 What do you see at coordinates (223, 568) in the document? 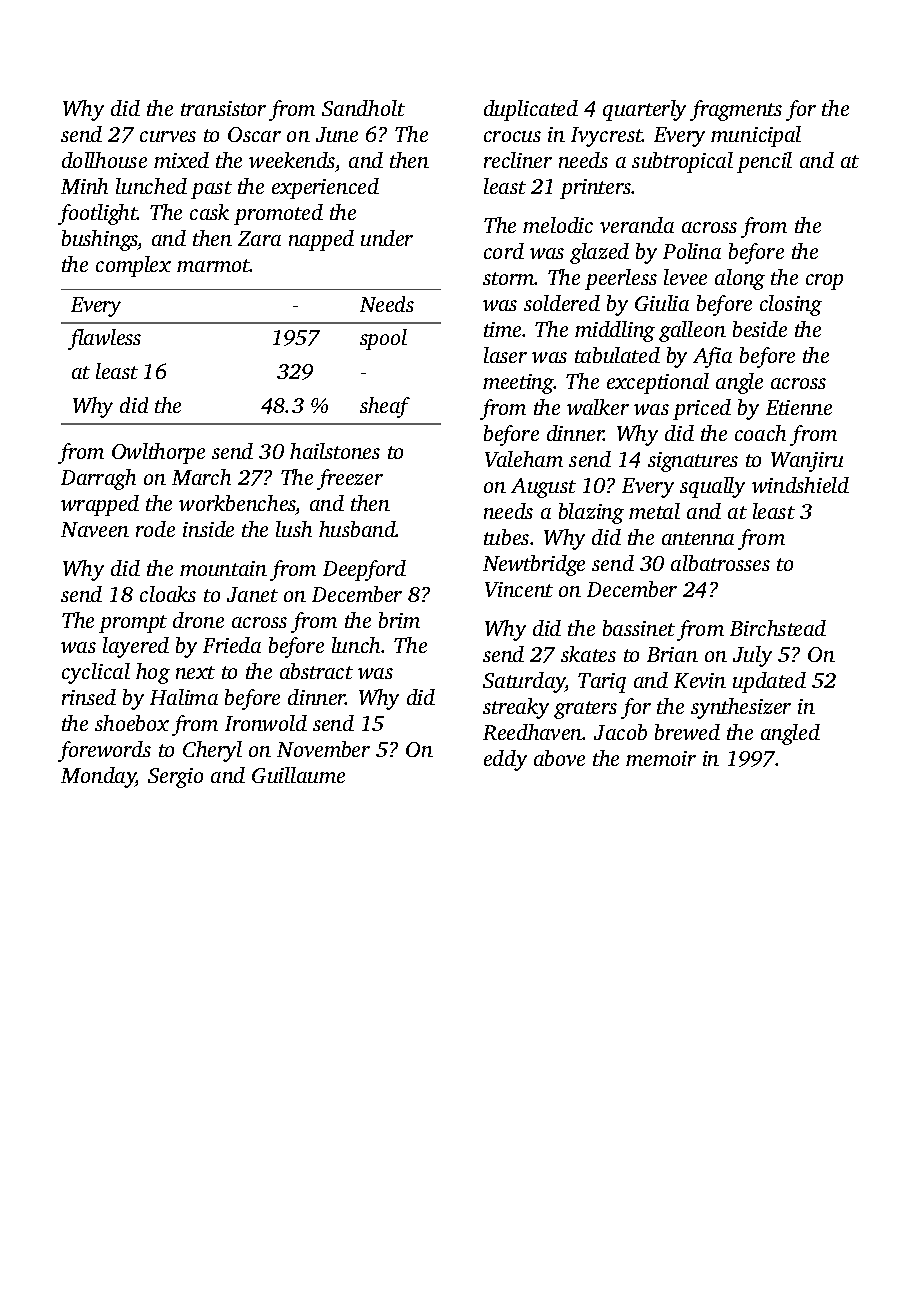
I see `mountain` at bounding box center [223, 568].
